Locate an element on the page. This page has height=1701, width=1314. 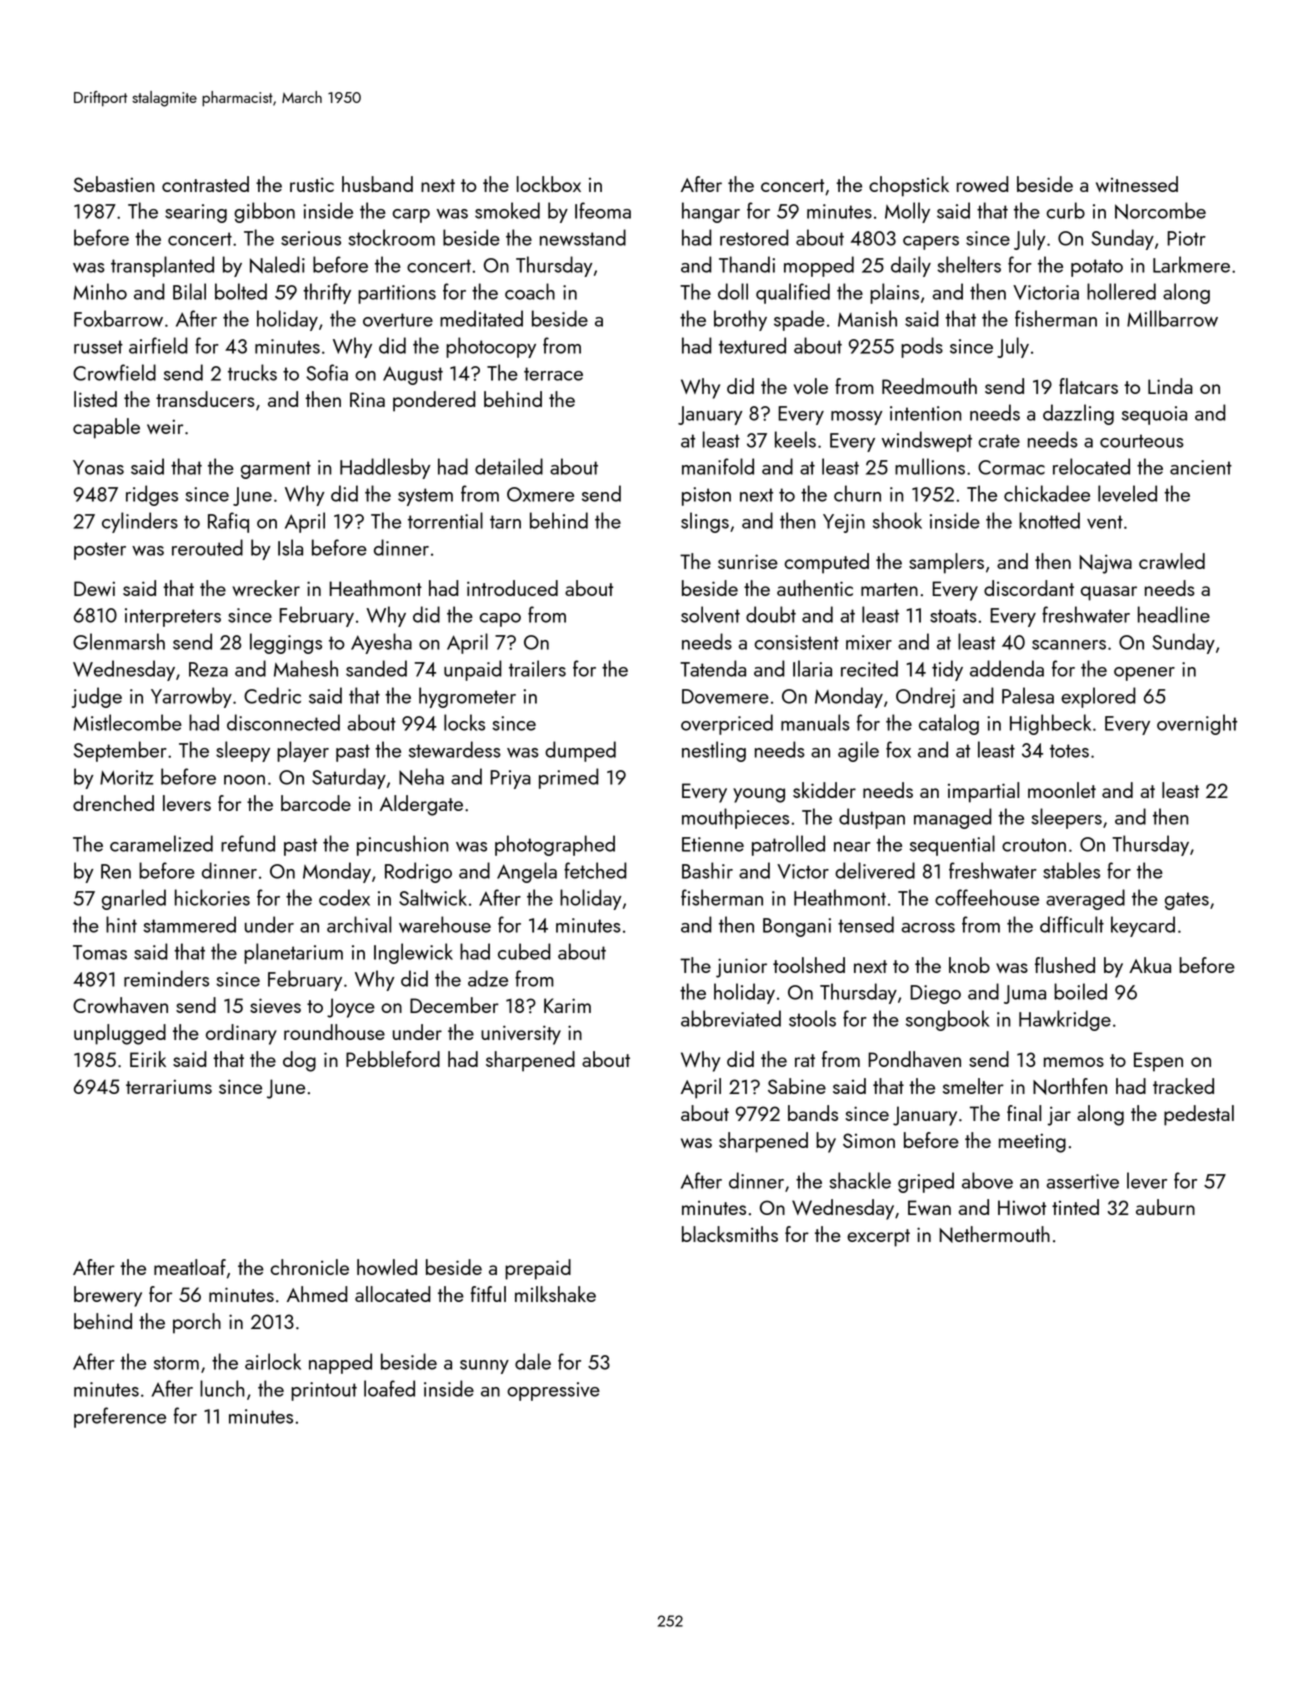
Sebastien is located at coordinates (114, 184).
